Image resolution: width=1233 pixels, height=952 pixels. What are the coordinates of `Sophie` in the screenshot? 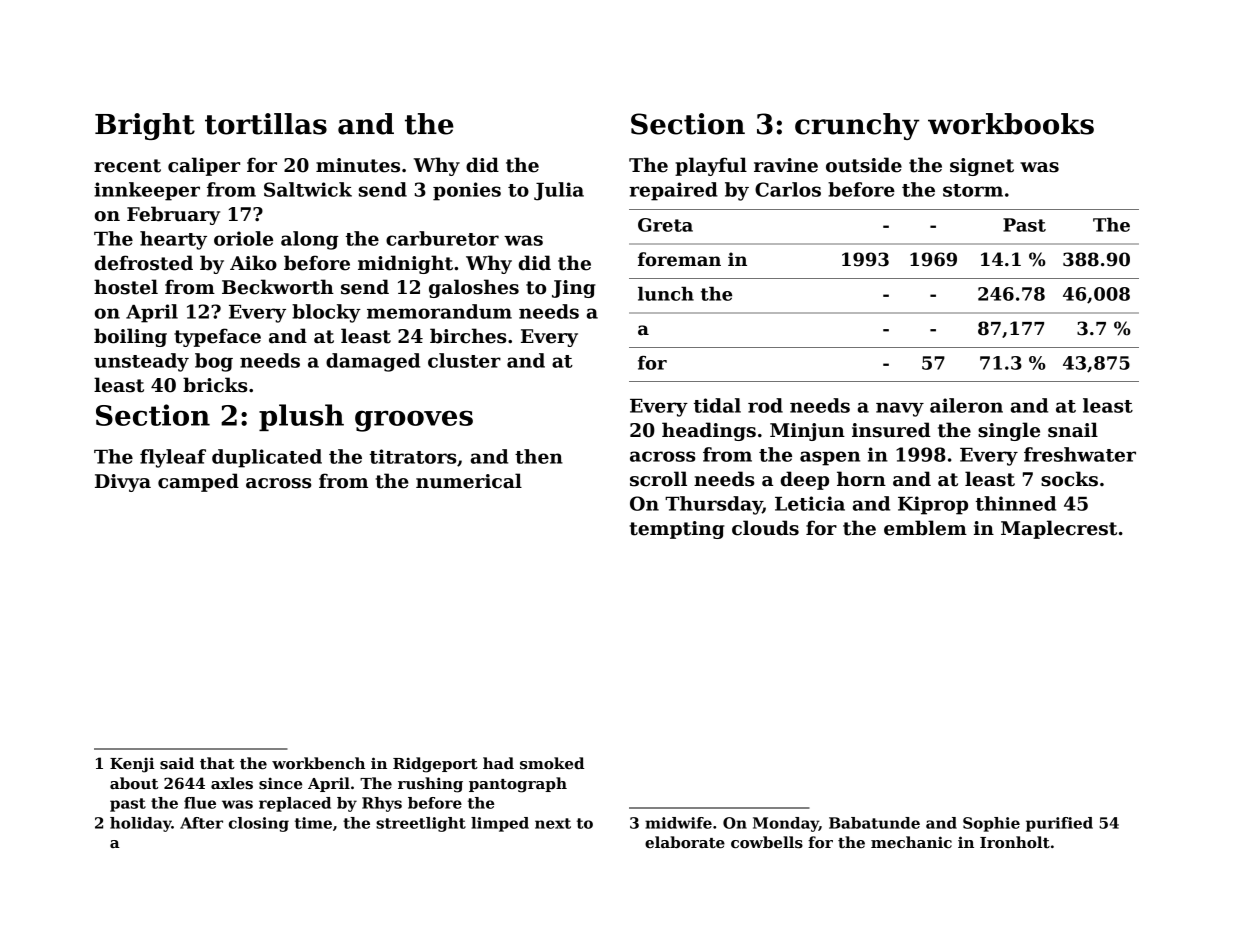 It's located at (991, 824).
